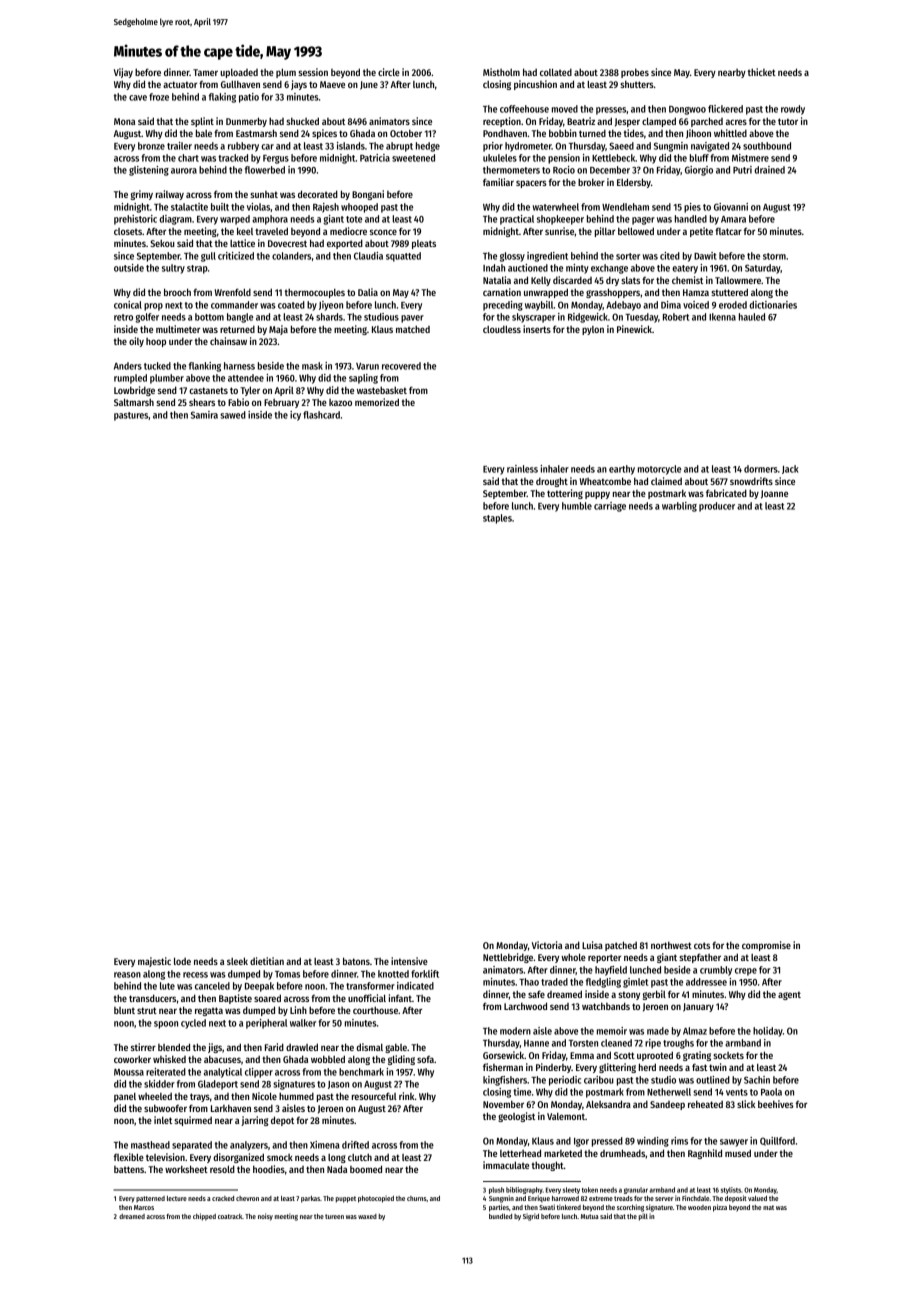 The height and width of the image is (1308, 924). What do you see at coordinates (409, 961) in the image?
I see `intensive` at bounding box center [409, 961].
